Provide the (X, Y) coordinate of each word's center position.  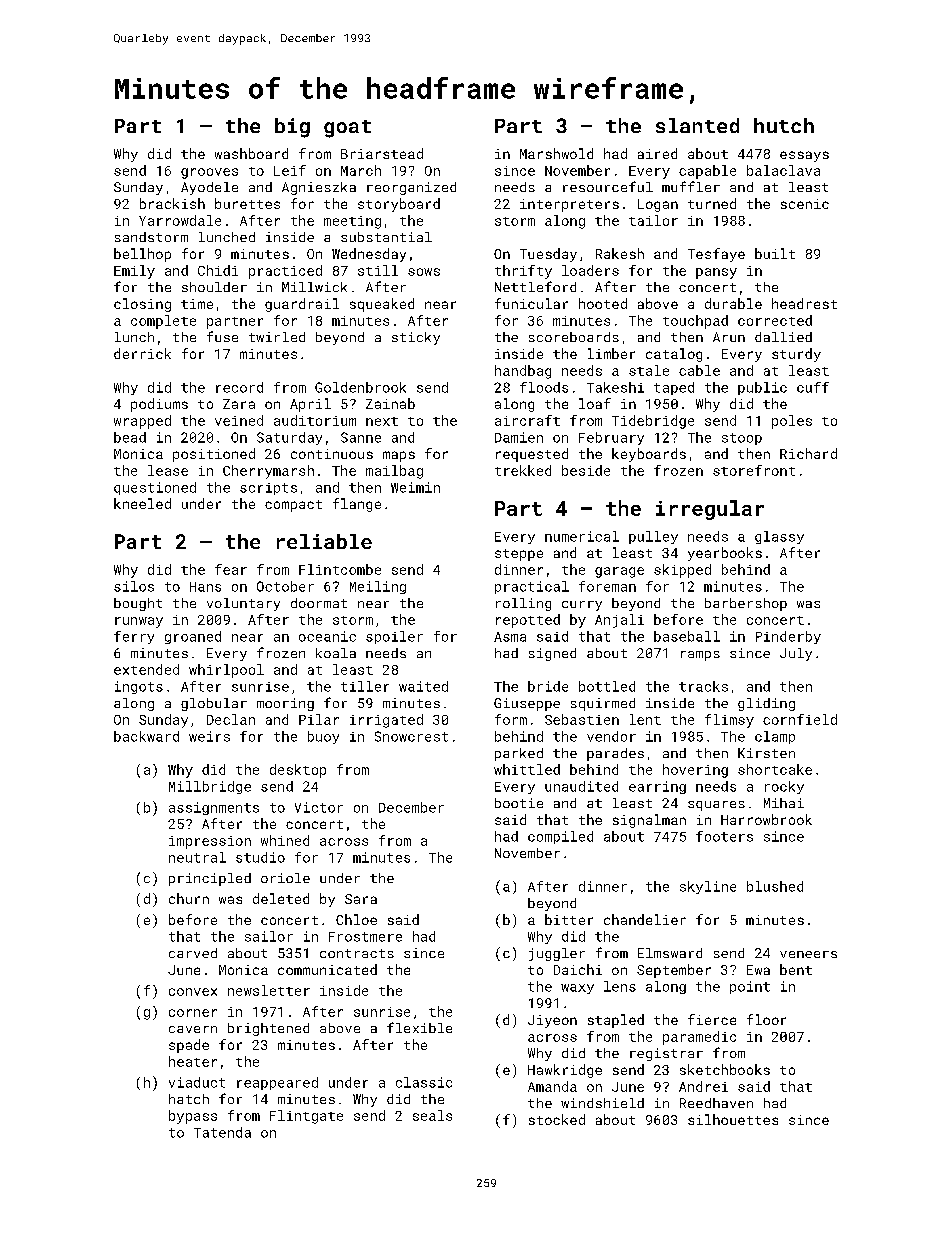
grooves (209, 173)
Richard (808, 453)
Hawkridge (565, 1071)
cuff (813, 387)
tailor (653, 220)
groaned (193, 637)
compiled (560, 837)
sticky (416, 338)
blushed (775, 886)
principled (210, 879)
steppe (519, 555)
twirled (277, 337)
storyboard (399, 205)
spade (189, 1046)
